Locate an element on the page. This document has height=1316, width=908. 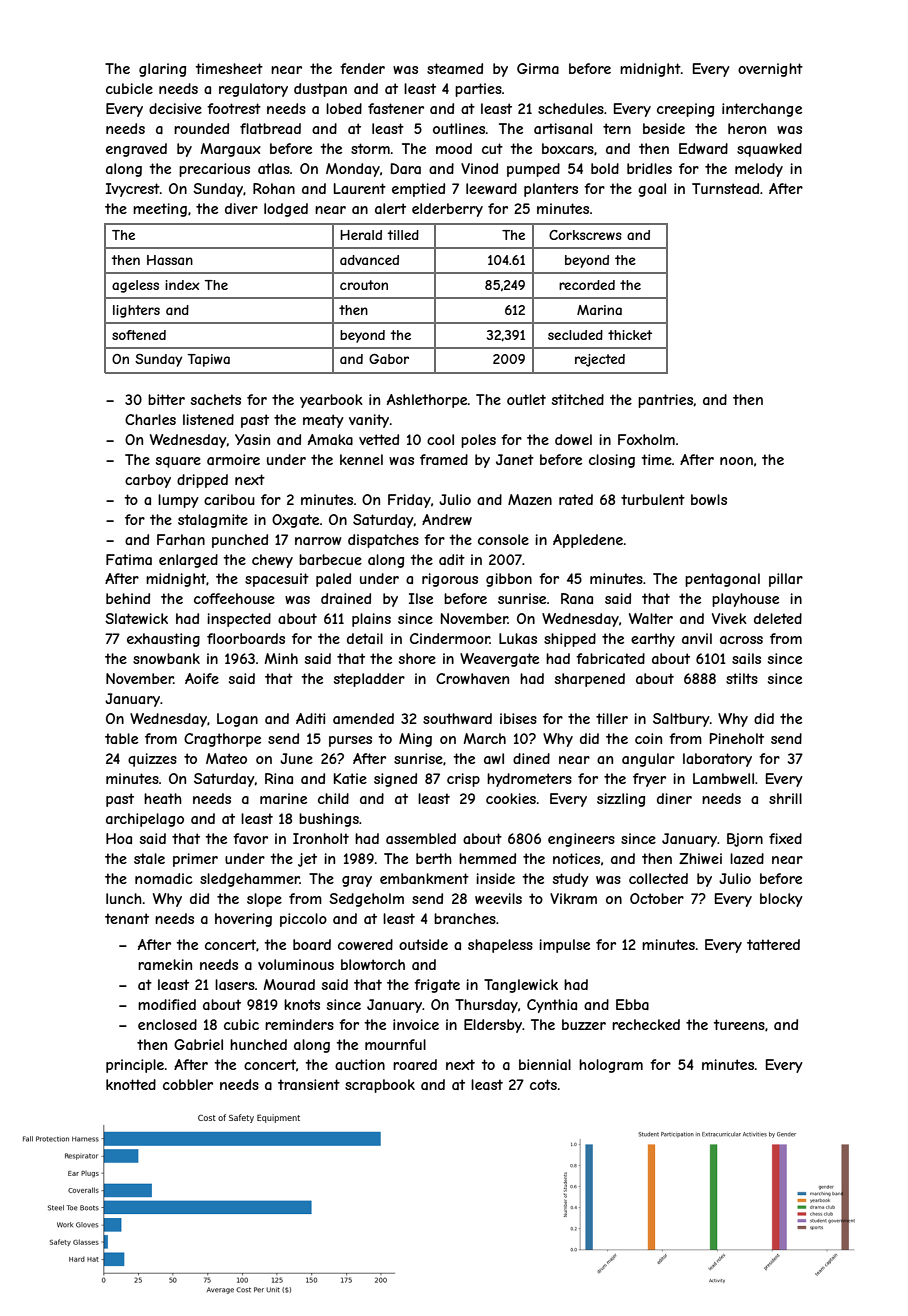
lodged is located at coordinates (286, 210).
